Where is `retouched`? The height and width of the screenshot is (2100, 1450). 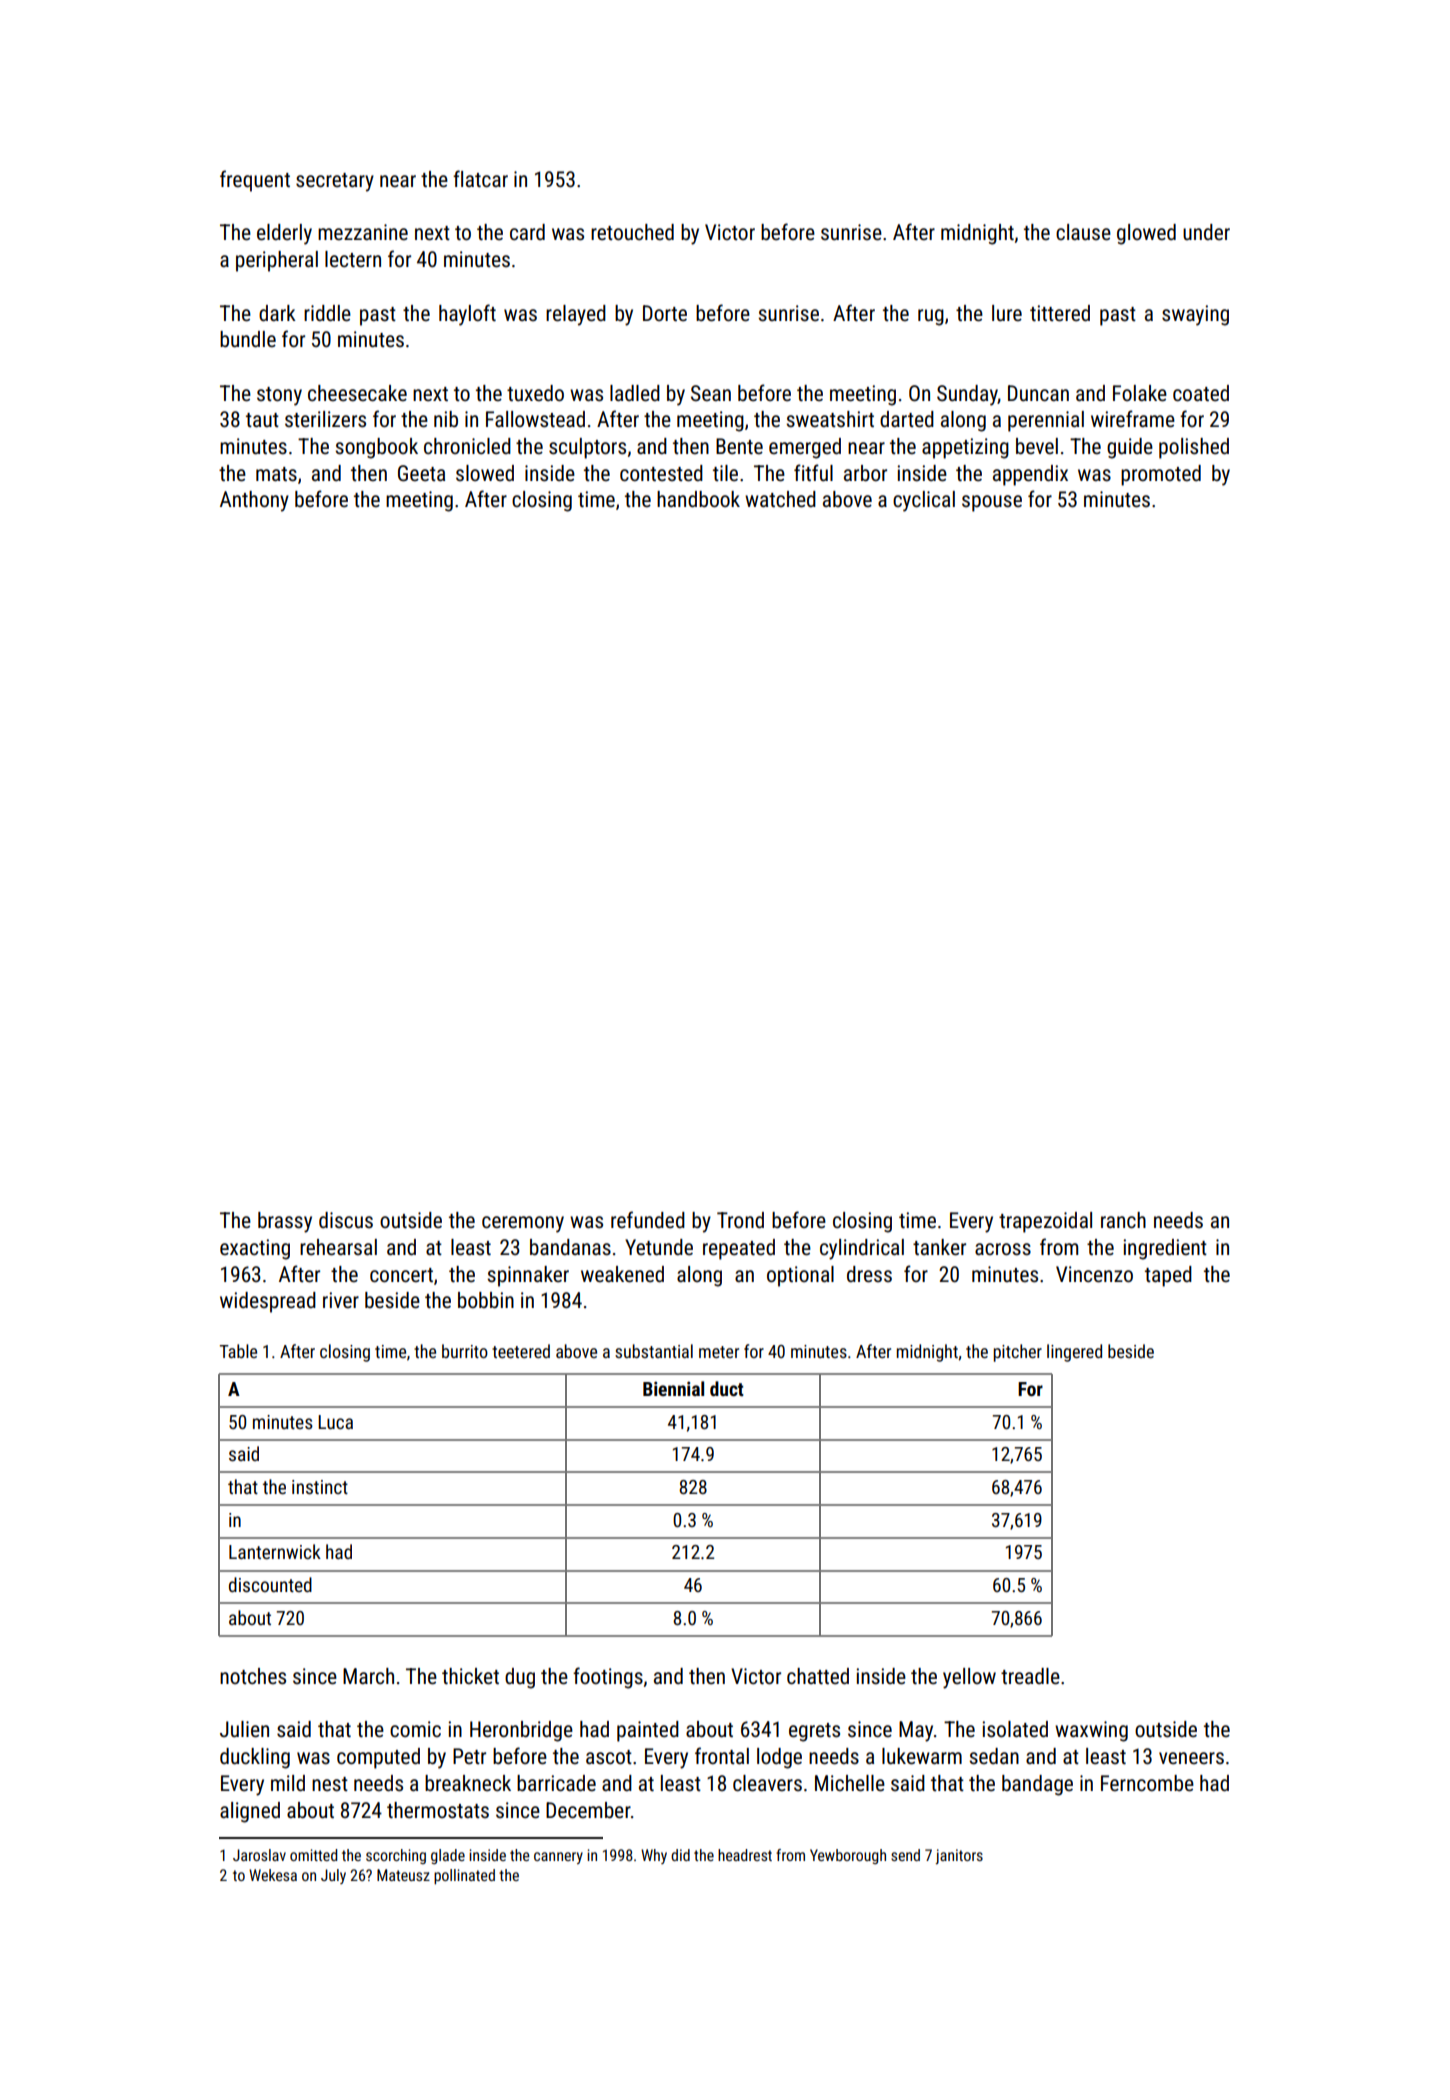 retouched is located at coordinates (632, 232).
